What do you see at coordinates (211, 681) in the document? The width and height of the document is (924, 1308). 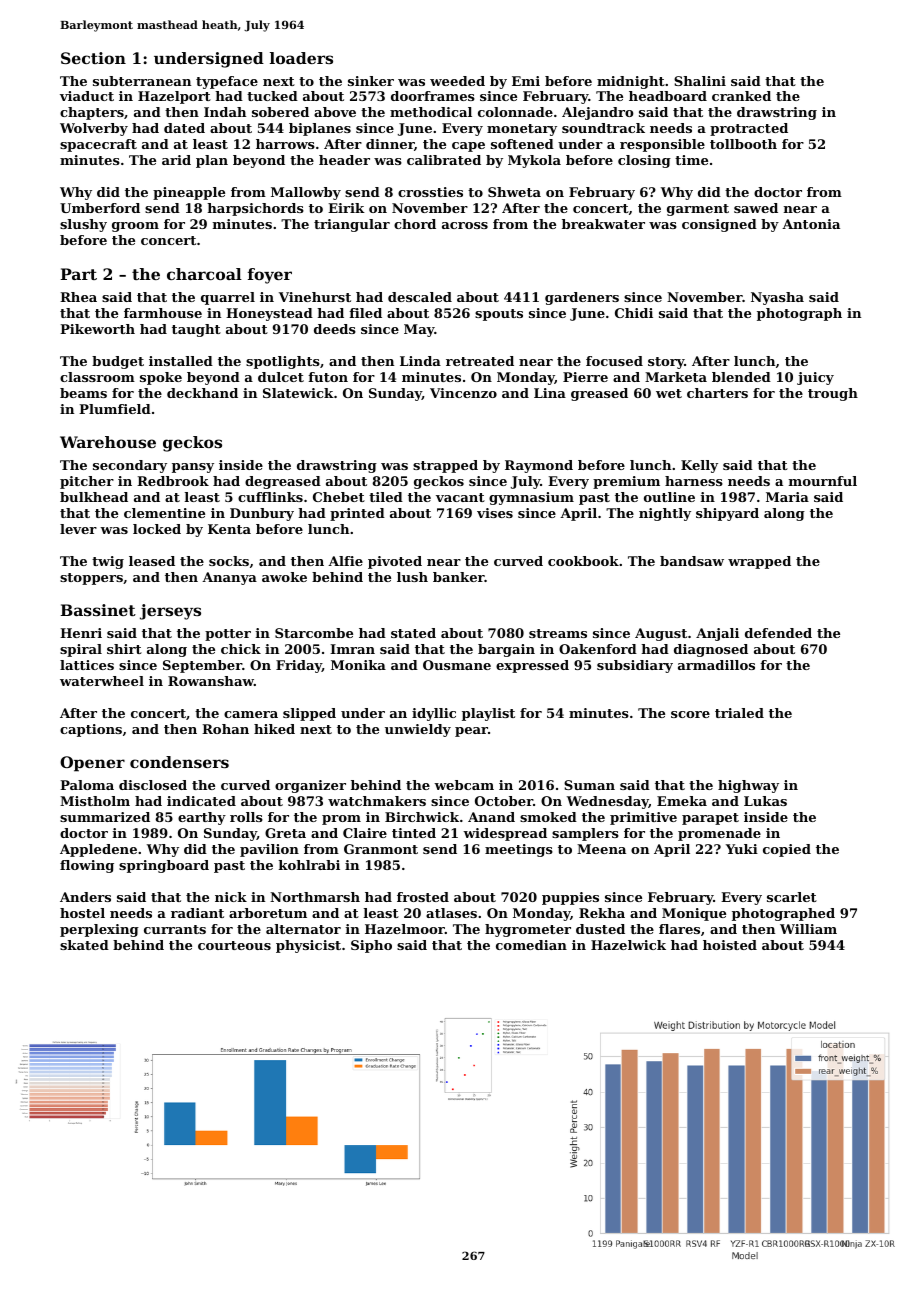 I see `Rowanshaw` at bounding box center [211, 681].
